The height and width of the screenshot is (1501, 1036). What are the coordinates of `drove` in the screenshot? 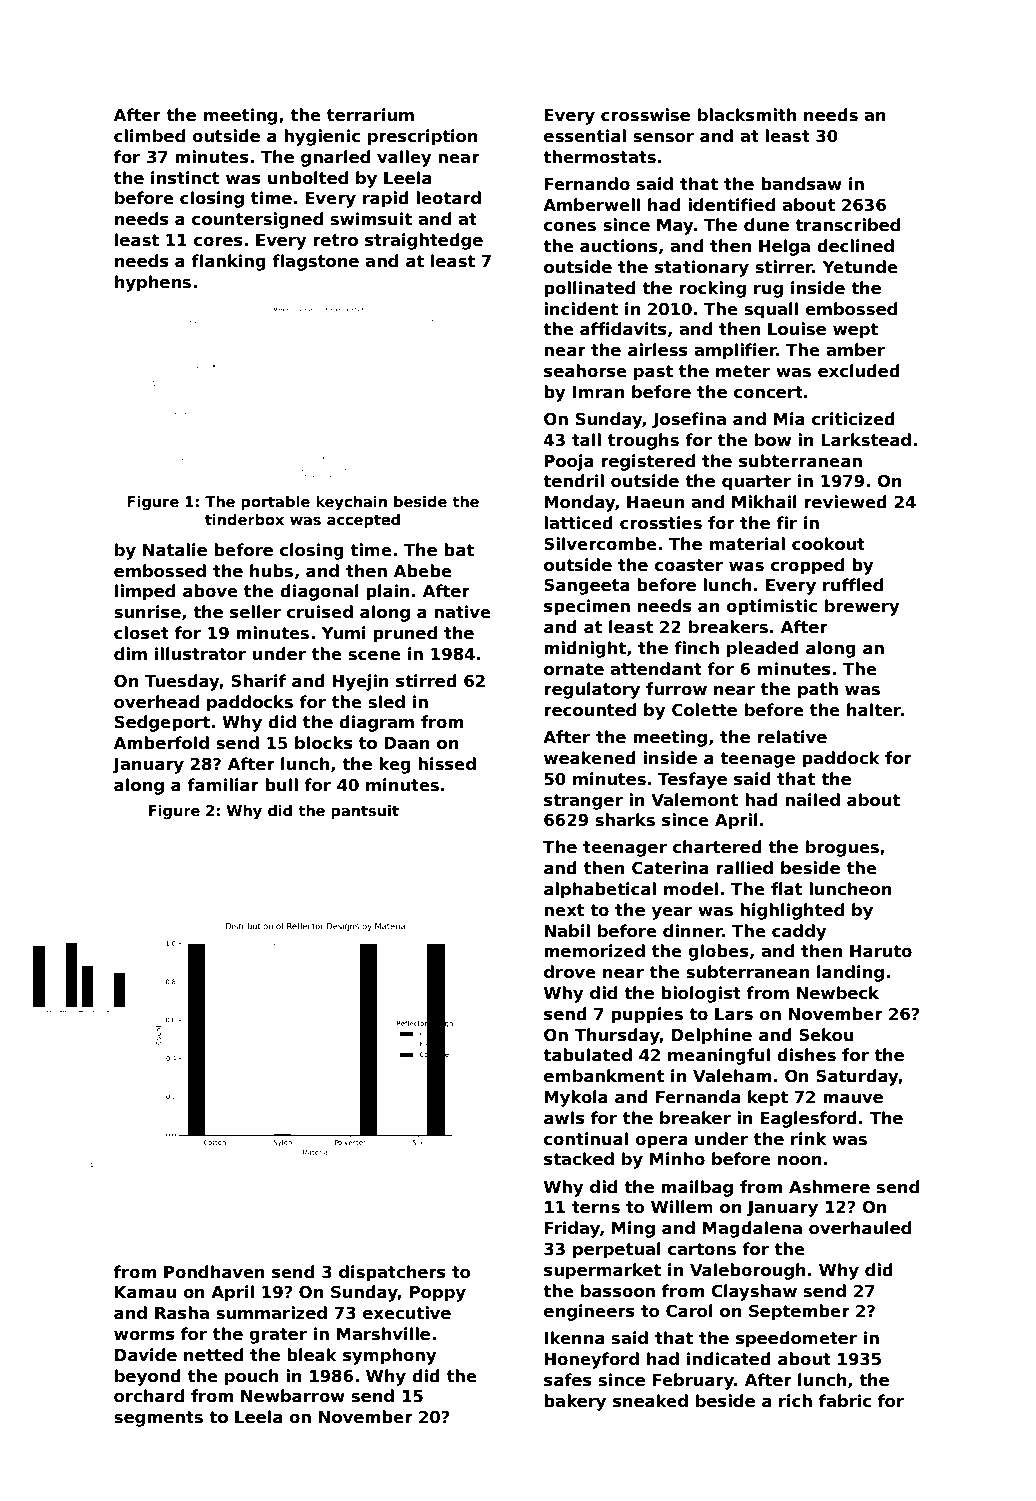 It's located at (570, 972).
